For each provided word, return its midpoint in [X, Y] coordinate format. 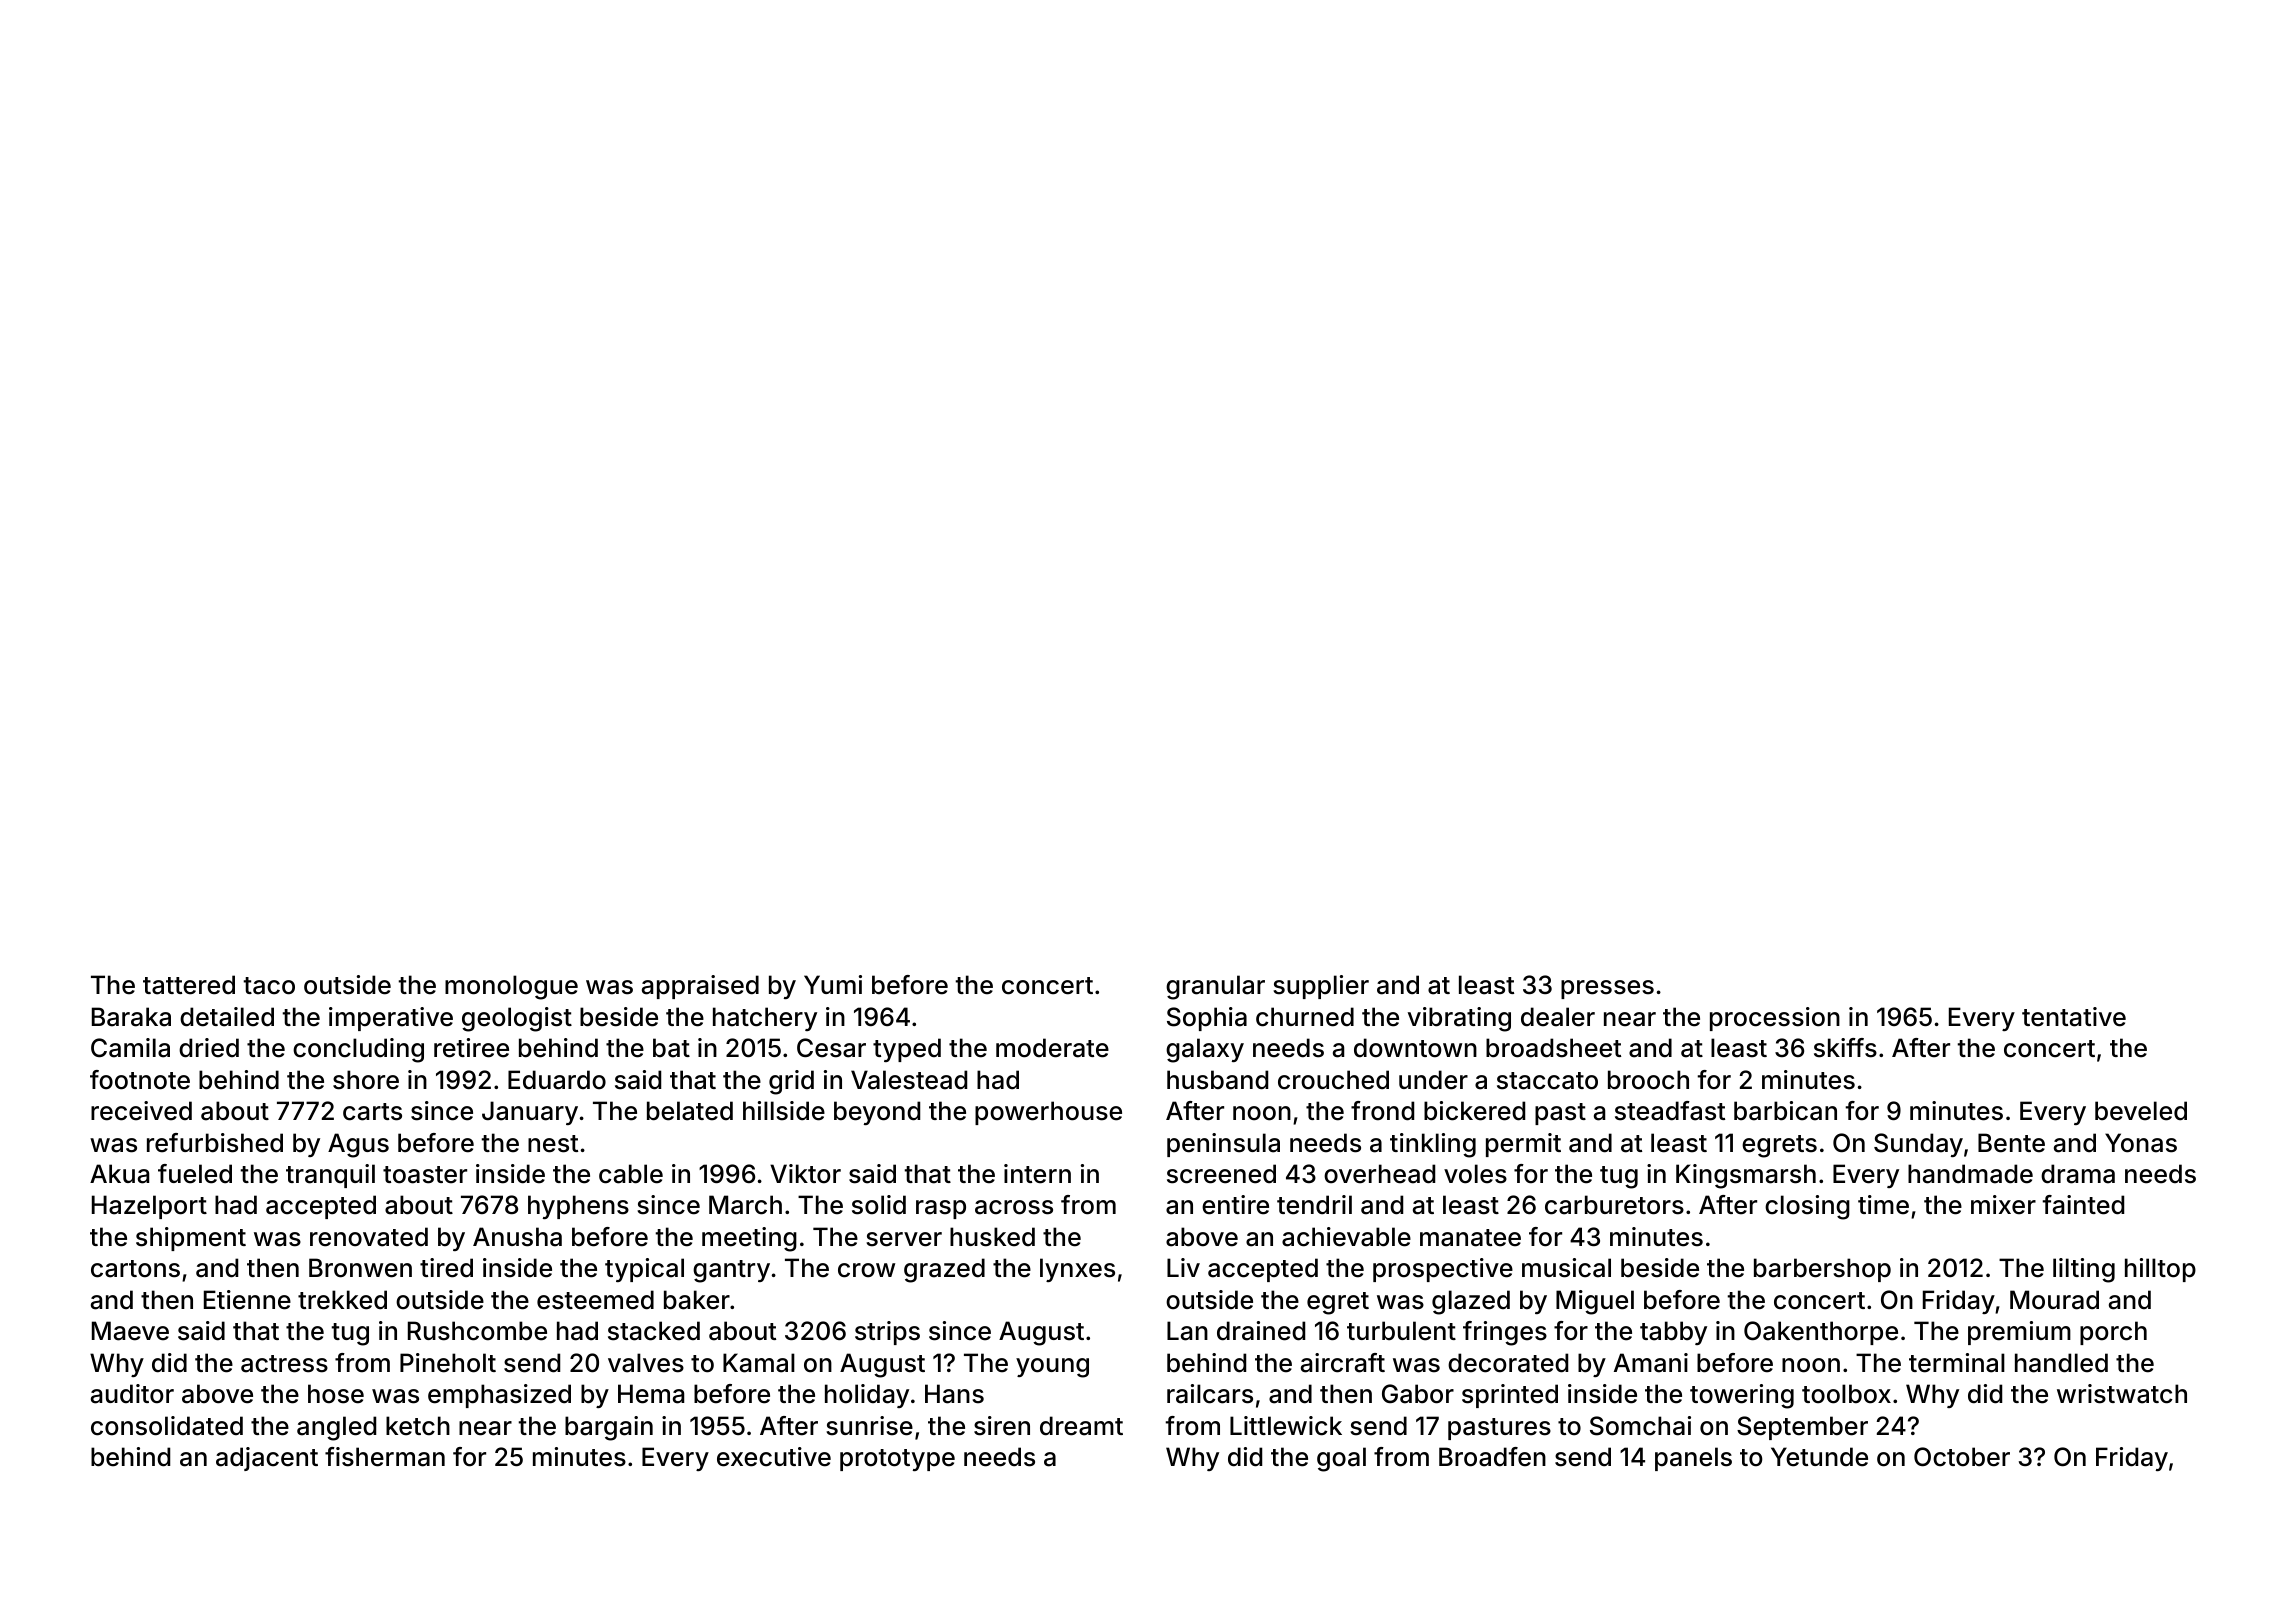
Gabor [1418, 1394]
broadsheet [1553, 1048]
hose [336, 1394]
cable [631, 1174]
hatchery [765, 1019]
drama [2078, 1174]
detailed [227, 1017]
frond [1382, 1111]
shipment [191, 1239]
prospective [1443, 1270]
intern [1037, 1174]
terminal [1957, 1363]
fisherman [385, 1457]
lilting [2084, 1270]
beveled [2141, 1111]
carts [372, 1112]
